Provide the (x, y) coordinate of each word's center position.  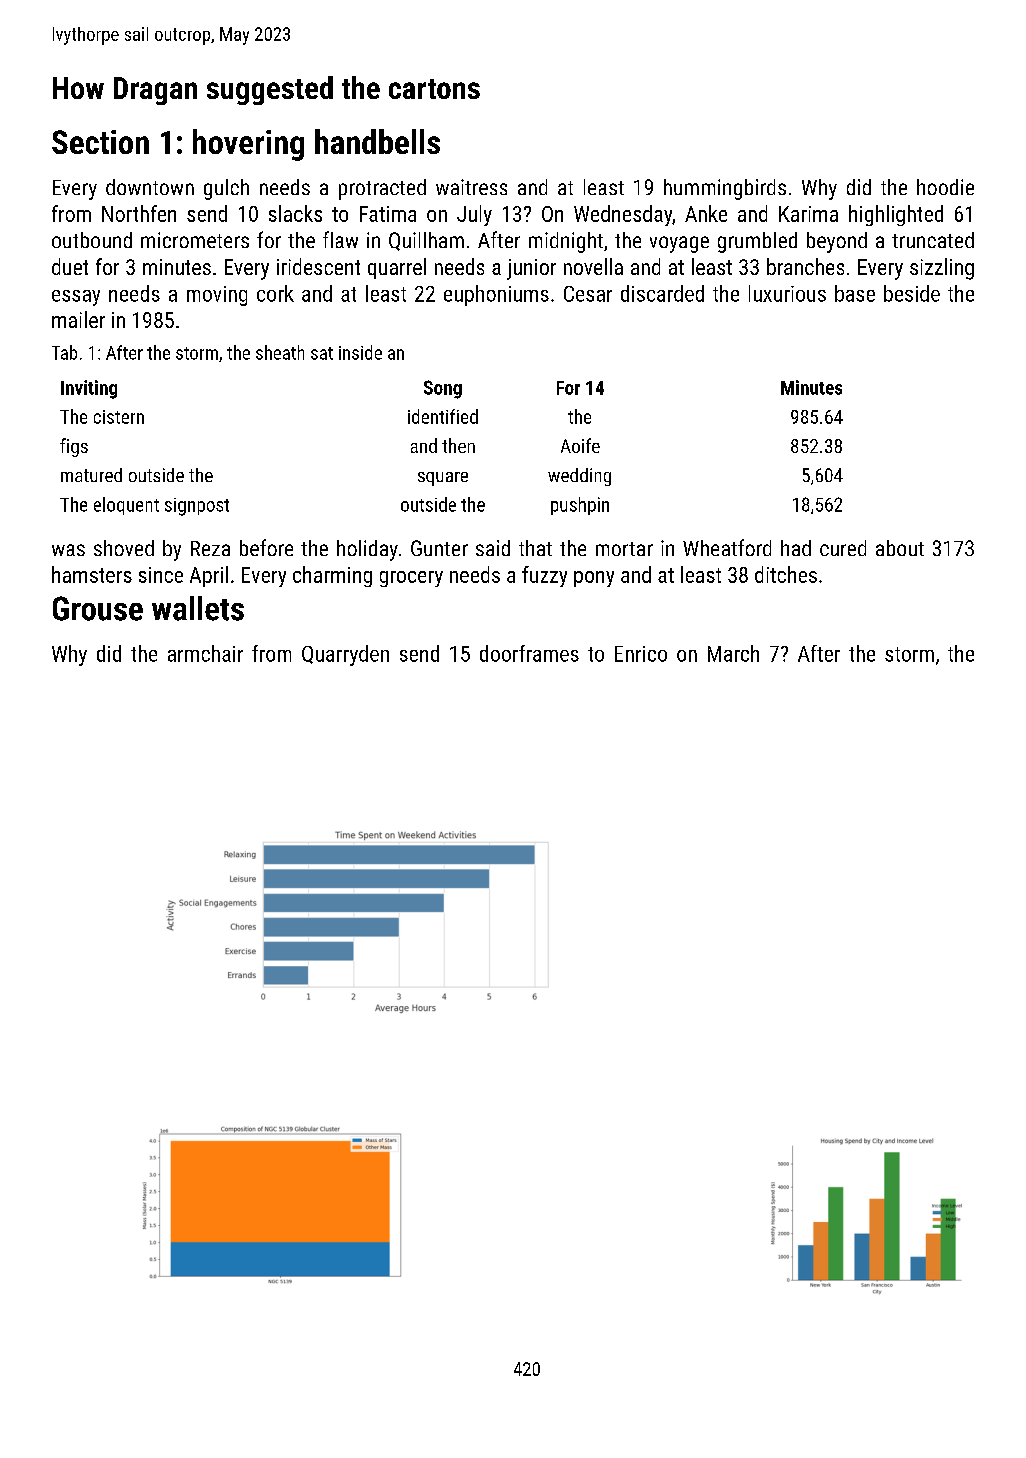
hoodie (945, 187)
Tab (64, 352)
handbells (377, 141)
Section (100, 142)
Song (443, 389)
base (855, 293)
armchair (205, 653)
